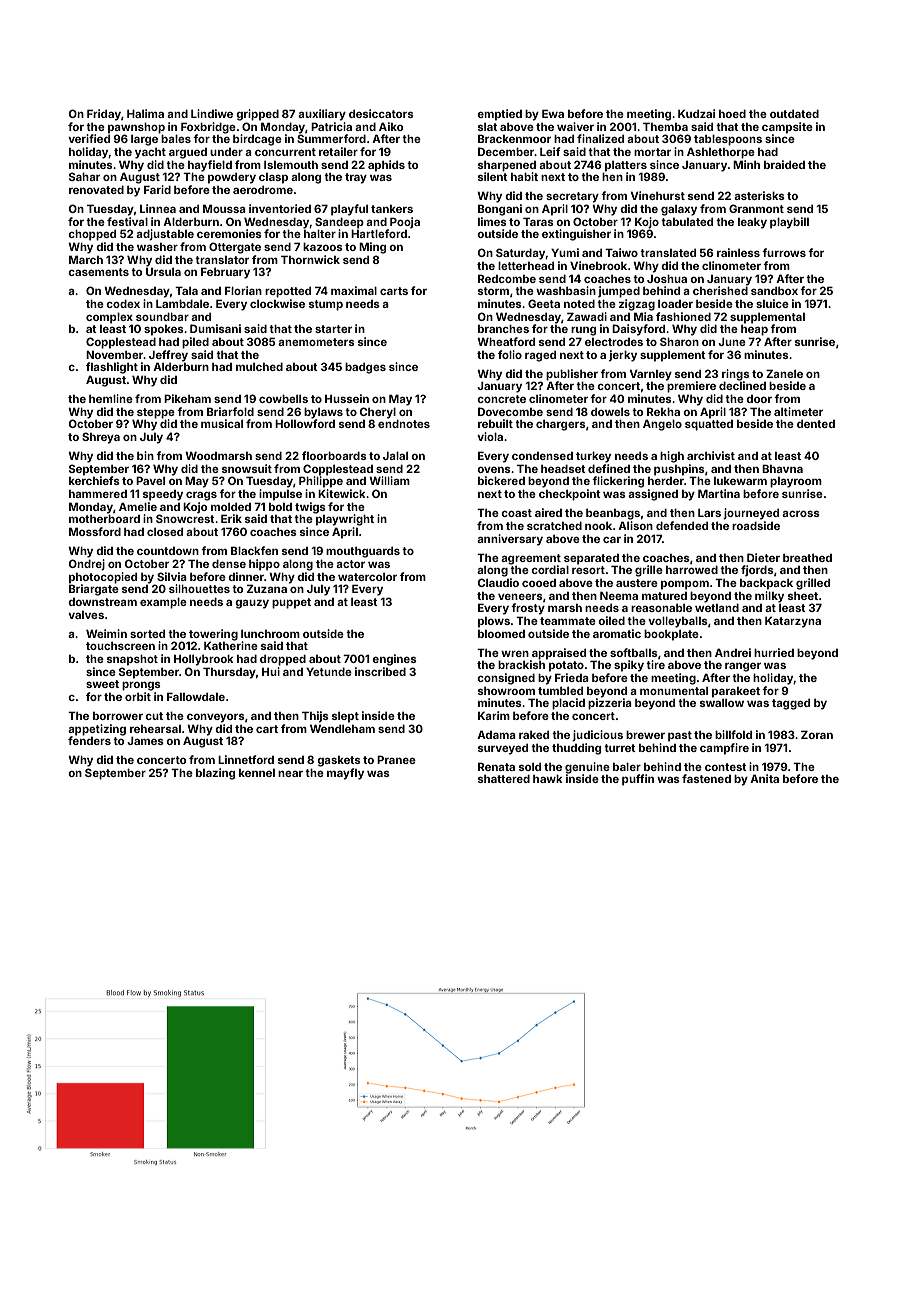 The image size is (908, 1316). I want to click on Thornwick, so click(310, 259).
